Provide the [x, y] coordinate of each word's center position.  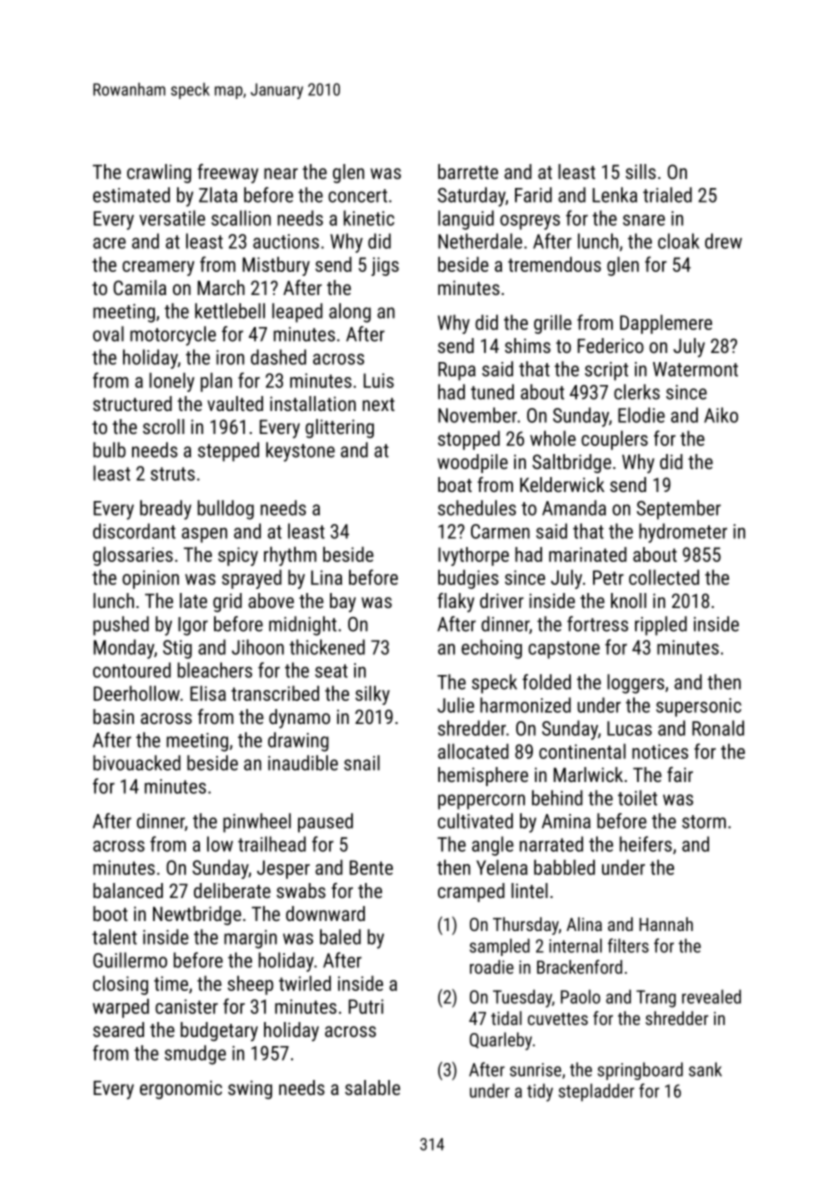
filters [628, 945]
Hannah [666, 924]
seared [118, 1029]
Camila [139, 287]
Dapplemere [666, 324]
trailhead [272, 844]
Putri [366, 1006]
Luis [379, 380]
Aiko [721, 415]
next [379, 404]
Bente [371, 867]
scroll [163, 426]
